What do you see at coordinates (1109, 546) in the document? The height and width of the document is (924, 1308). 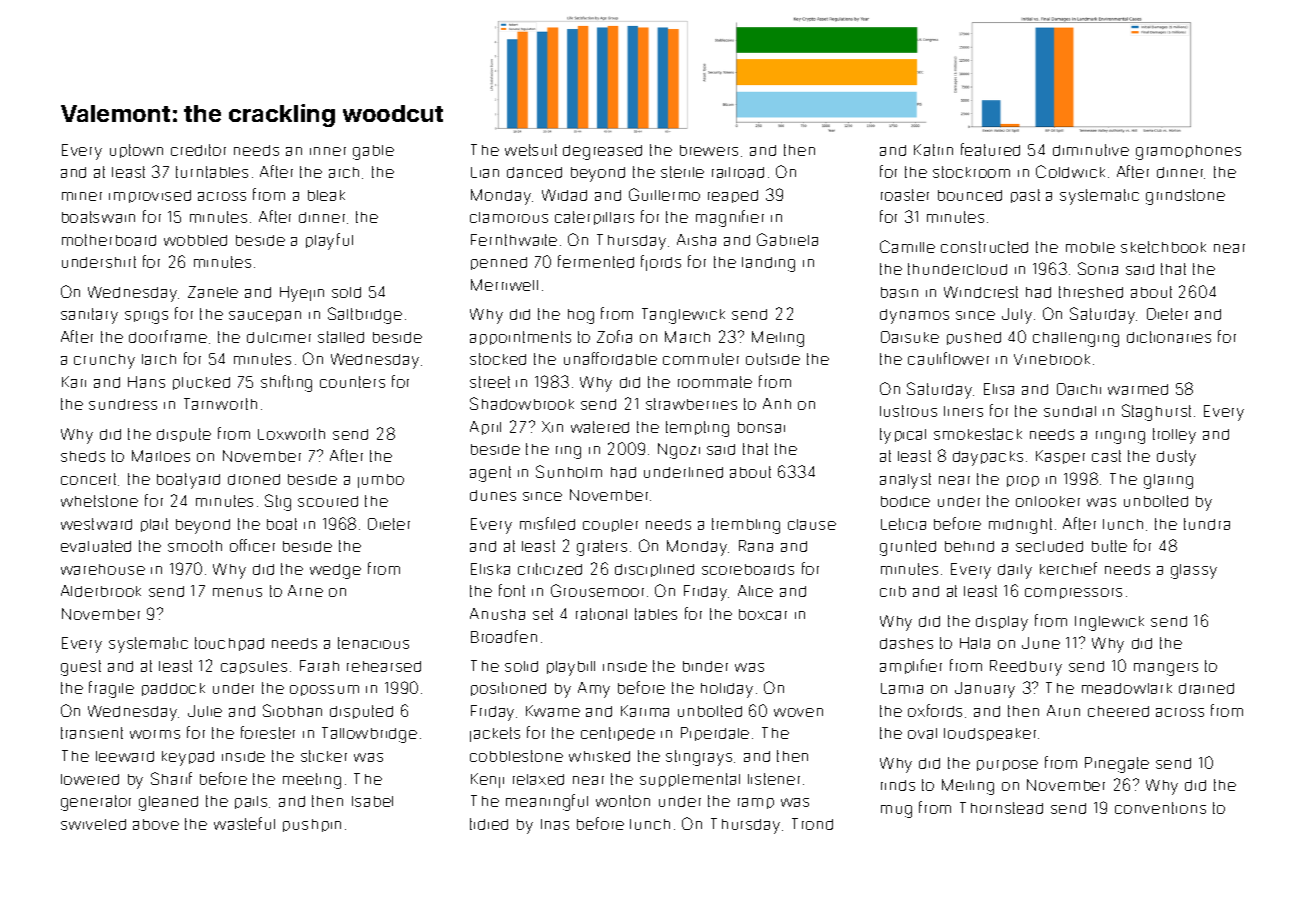 I see `butte` at bounding box center [1109, 546].
